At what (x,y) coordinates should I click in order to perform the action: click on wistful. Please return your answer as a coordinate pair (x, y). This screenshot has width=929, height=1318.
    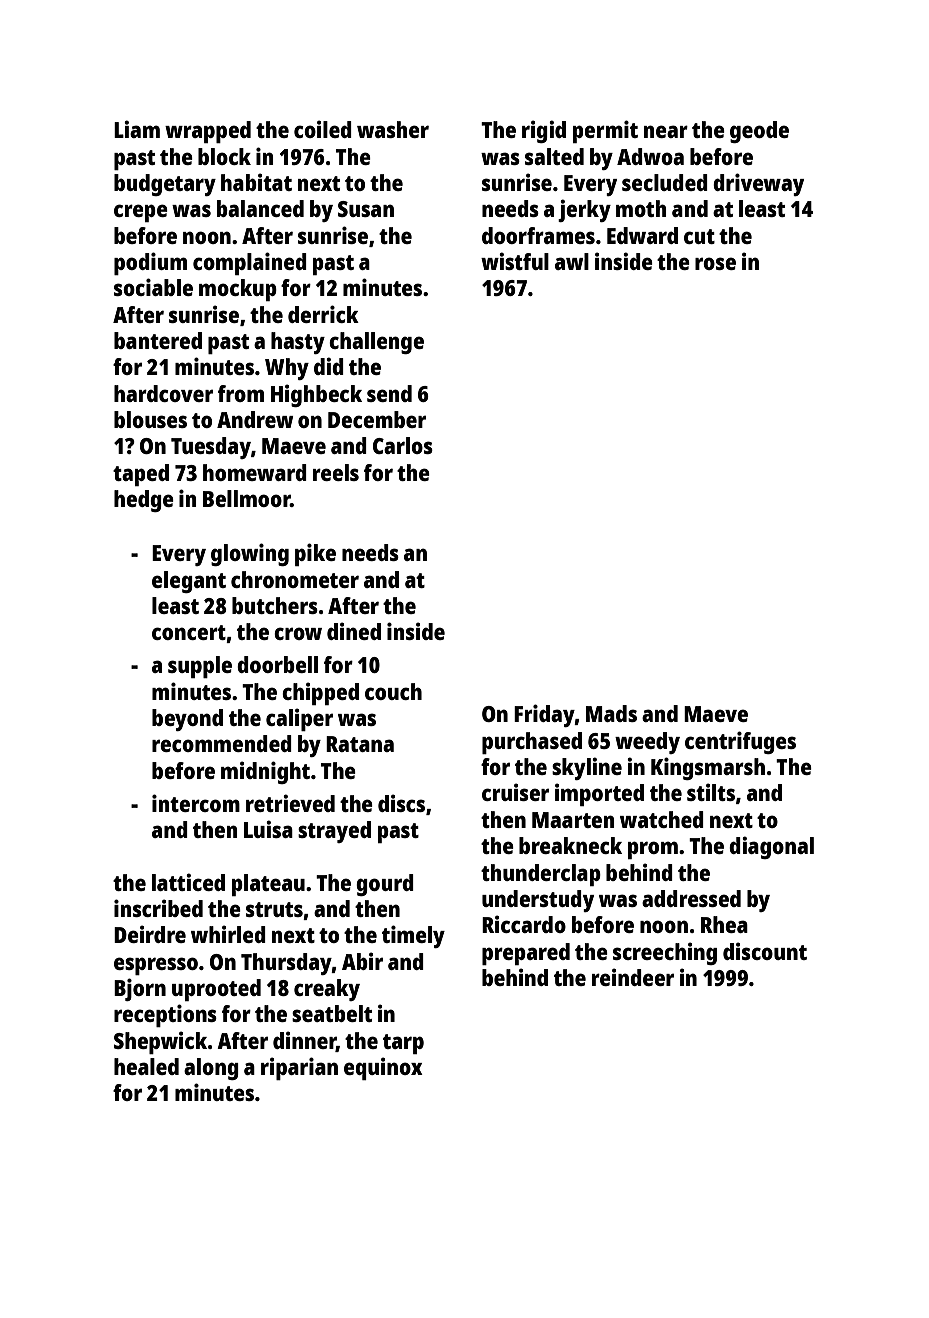
    Looking at the image, I should click on (515, 261).
